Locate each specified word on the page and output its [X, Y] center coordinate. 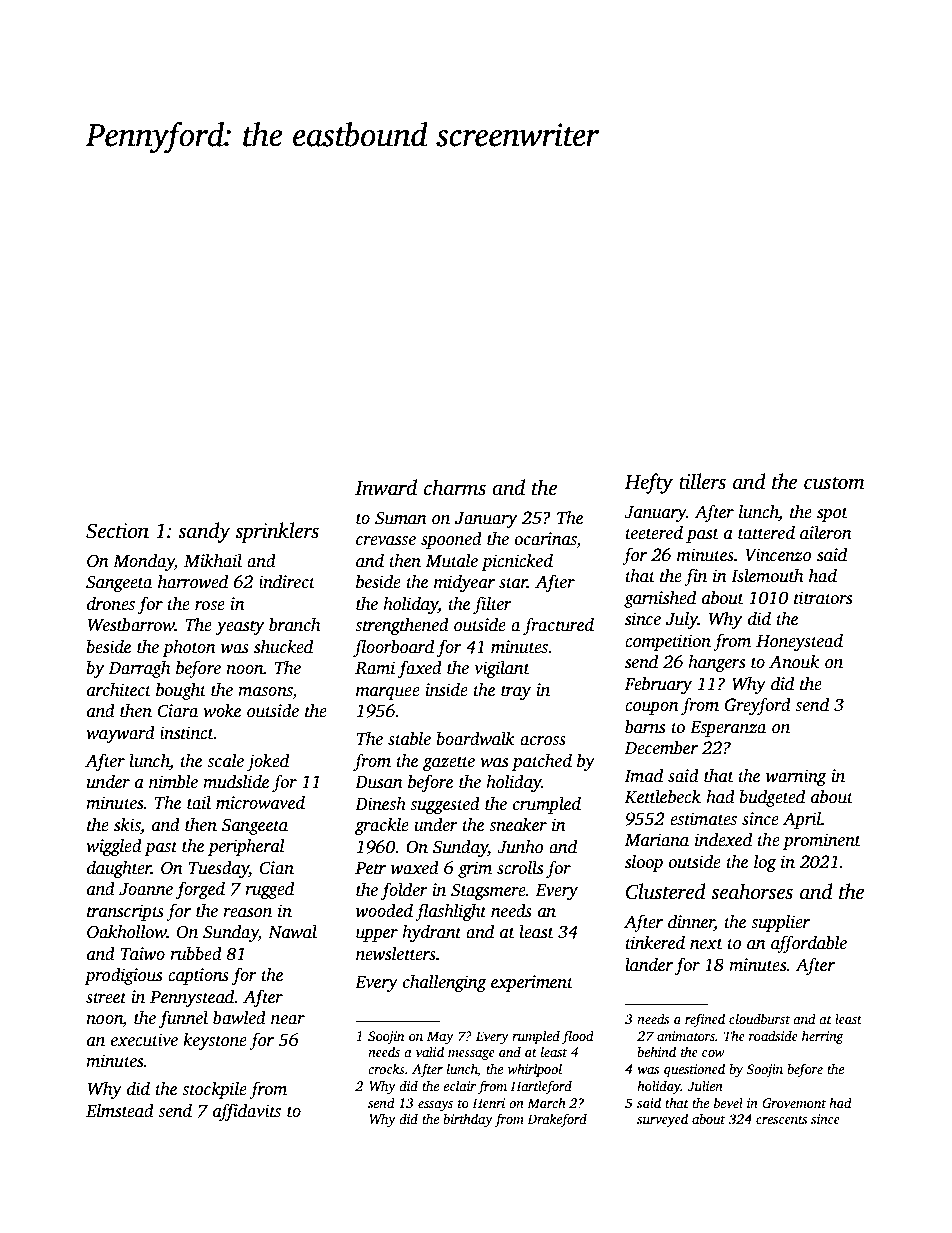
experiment [532, 983]
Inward [386, 487]
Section [117, 531]
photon [189, 648]
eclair [459, 1085]
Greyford [758, 706]
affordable [809, 944]
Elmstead [120, 1111]
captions [198, 976]
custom [834, 483]
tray [516, 692]
